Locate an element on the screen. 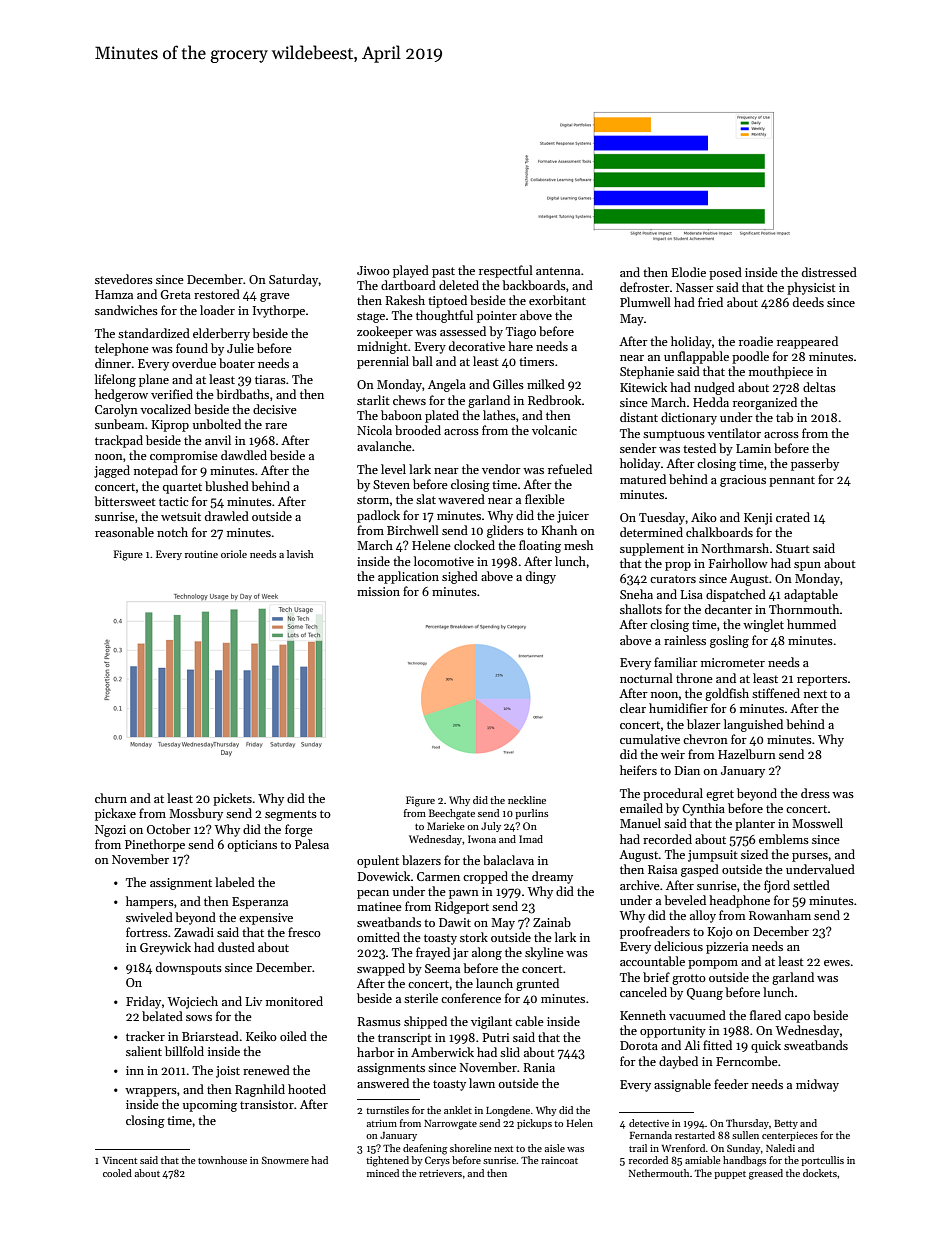 This screenshot has height=1233, width=952. settled is located at coordinates (811, 885).
